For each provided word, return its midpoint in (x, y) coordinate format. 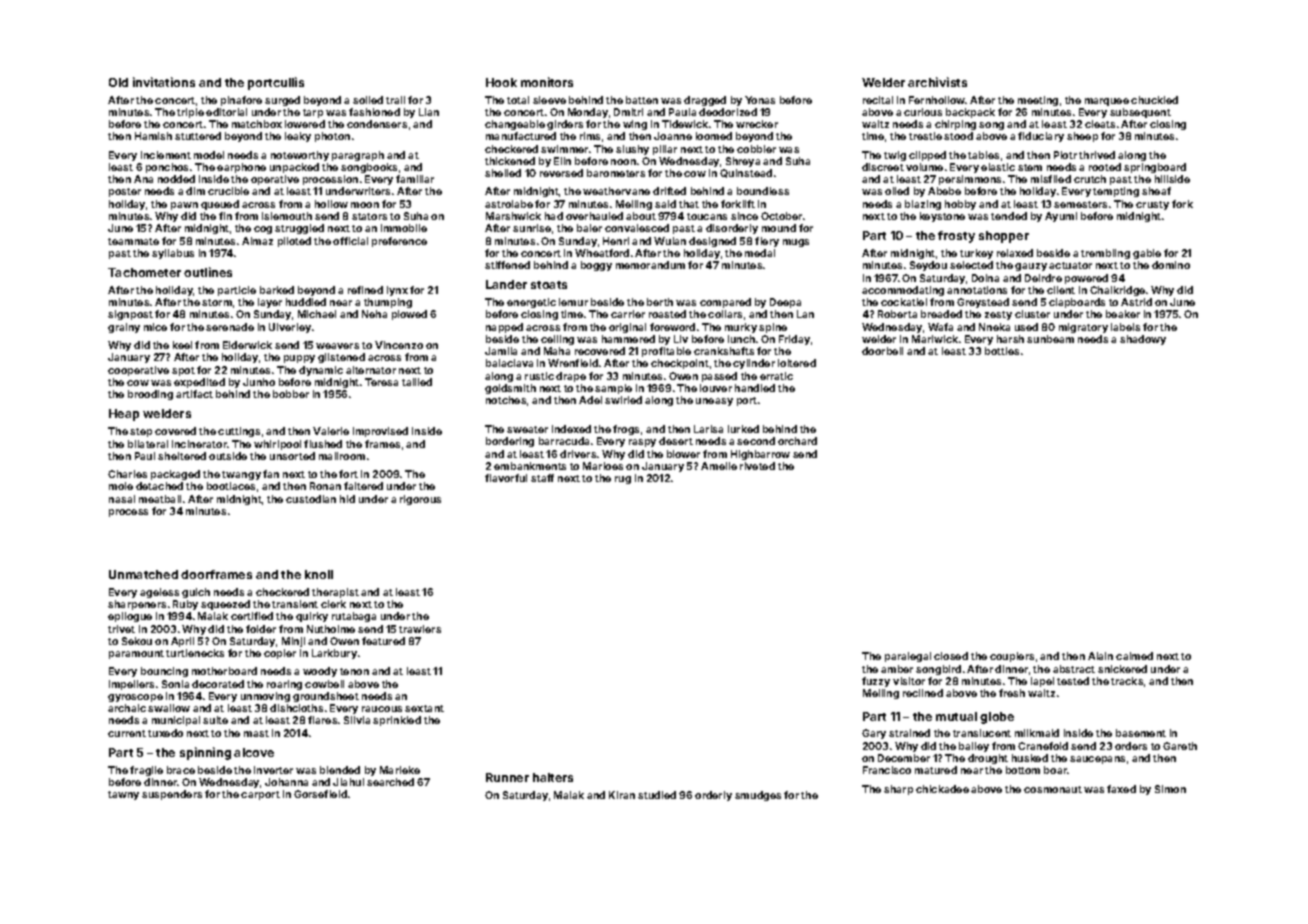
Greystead (983, 303)
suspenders (172, 795)
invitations (164, 82)
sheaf (1156, 191)
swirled (623, 400)
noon (623, 162)
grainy (124, 328)
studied (657, 795)
